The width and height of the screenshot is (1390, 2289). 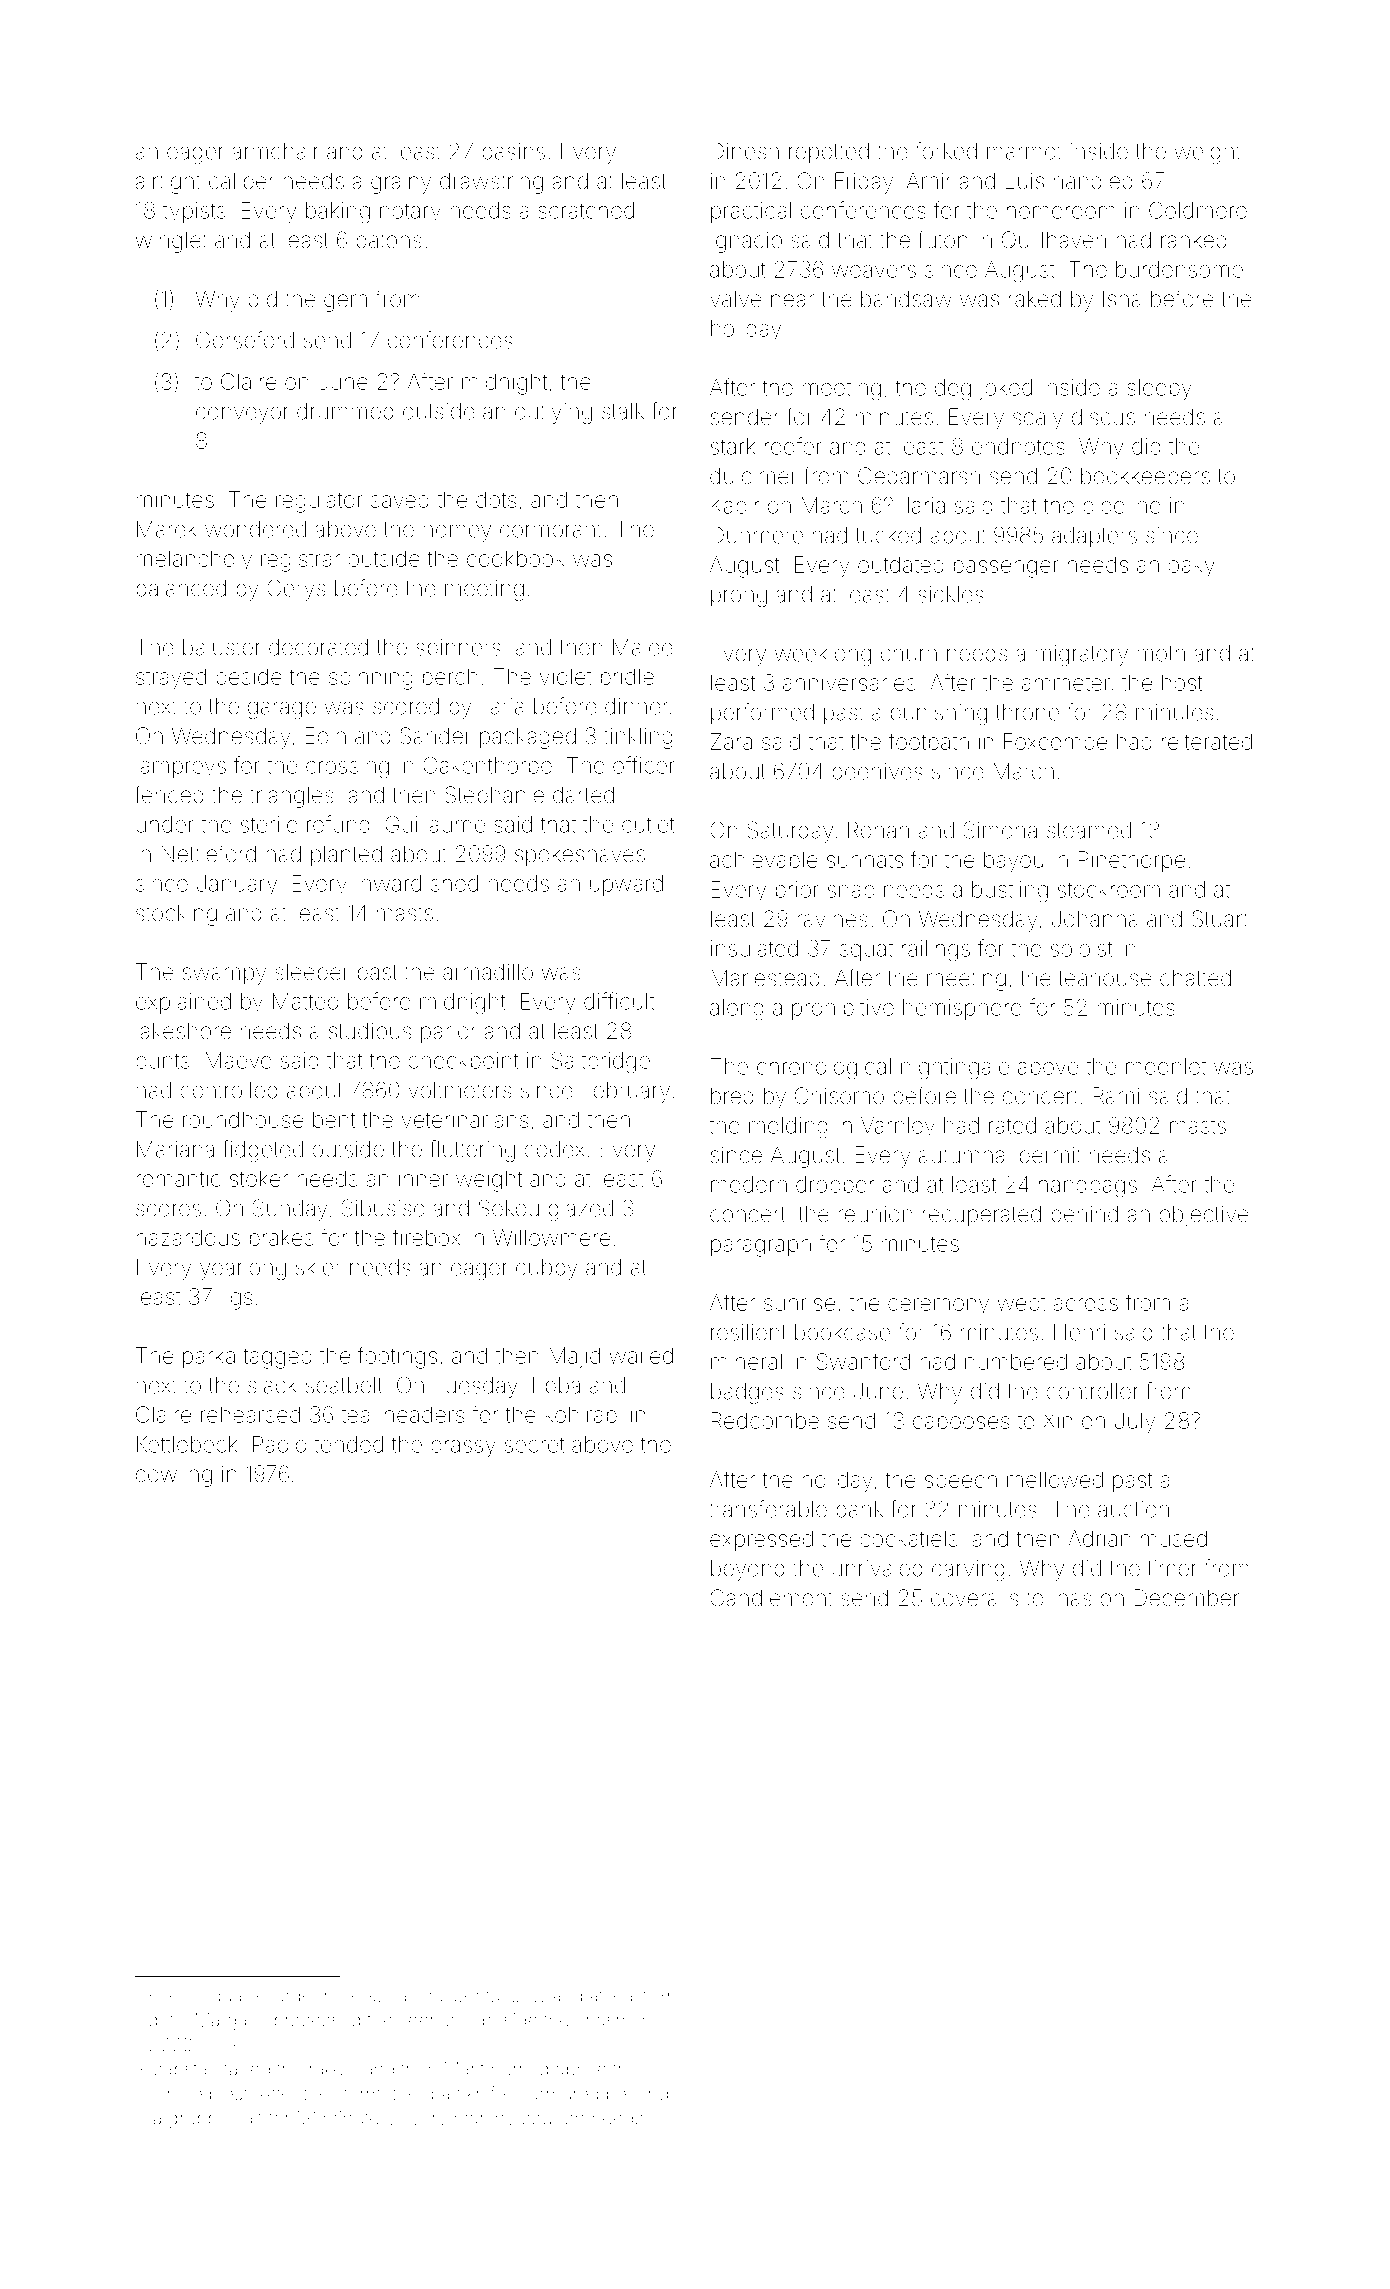 What do you see at coordinates (735, 505) in the screenshot?
I see `Kabir` at bounding box center [735, 505].
